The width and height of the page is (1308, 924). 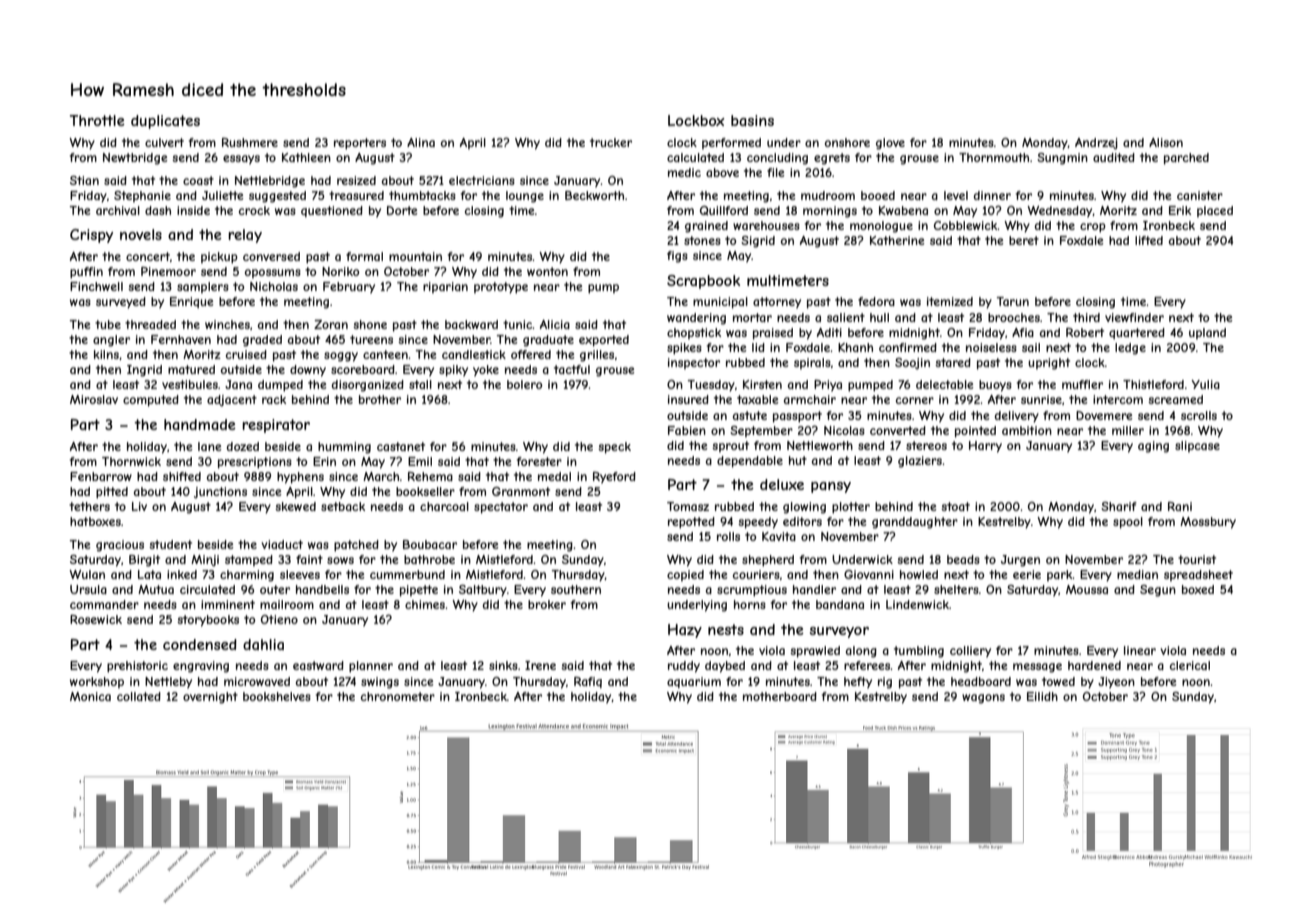 What do you see at coordinates (165, 122) in the page?
I see `duplicates` at bounding box center [165, 122].
